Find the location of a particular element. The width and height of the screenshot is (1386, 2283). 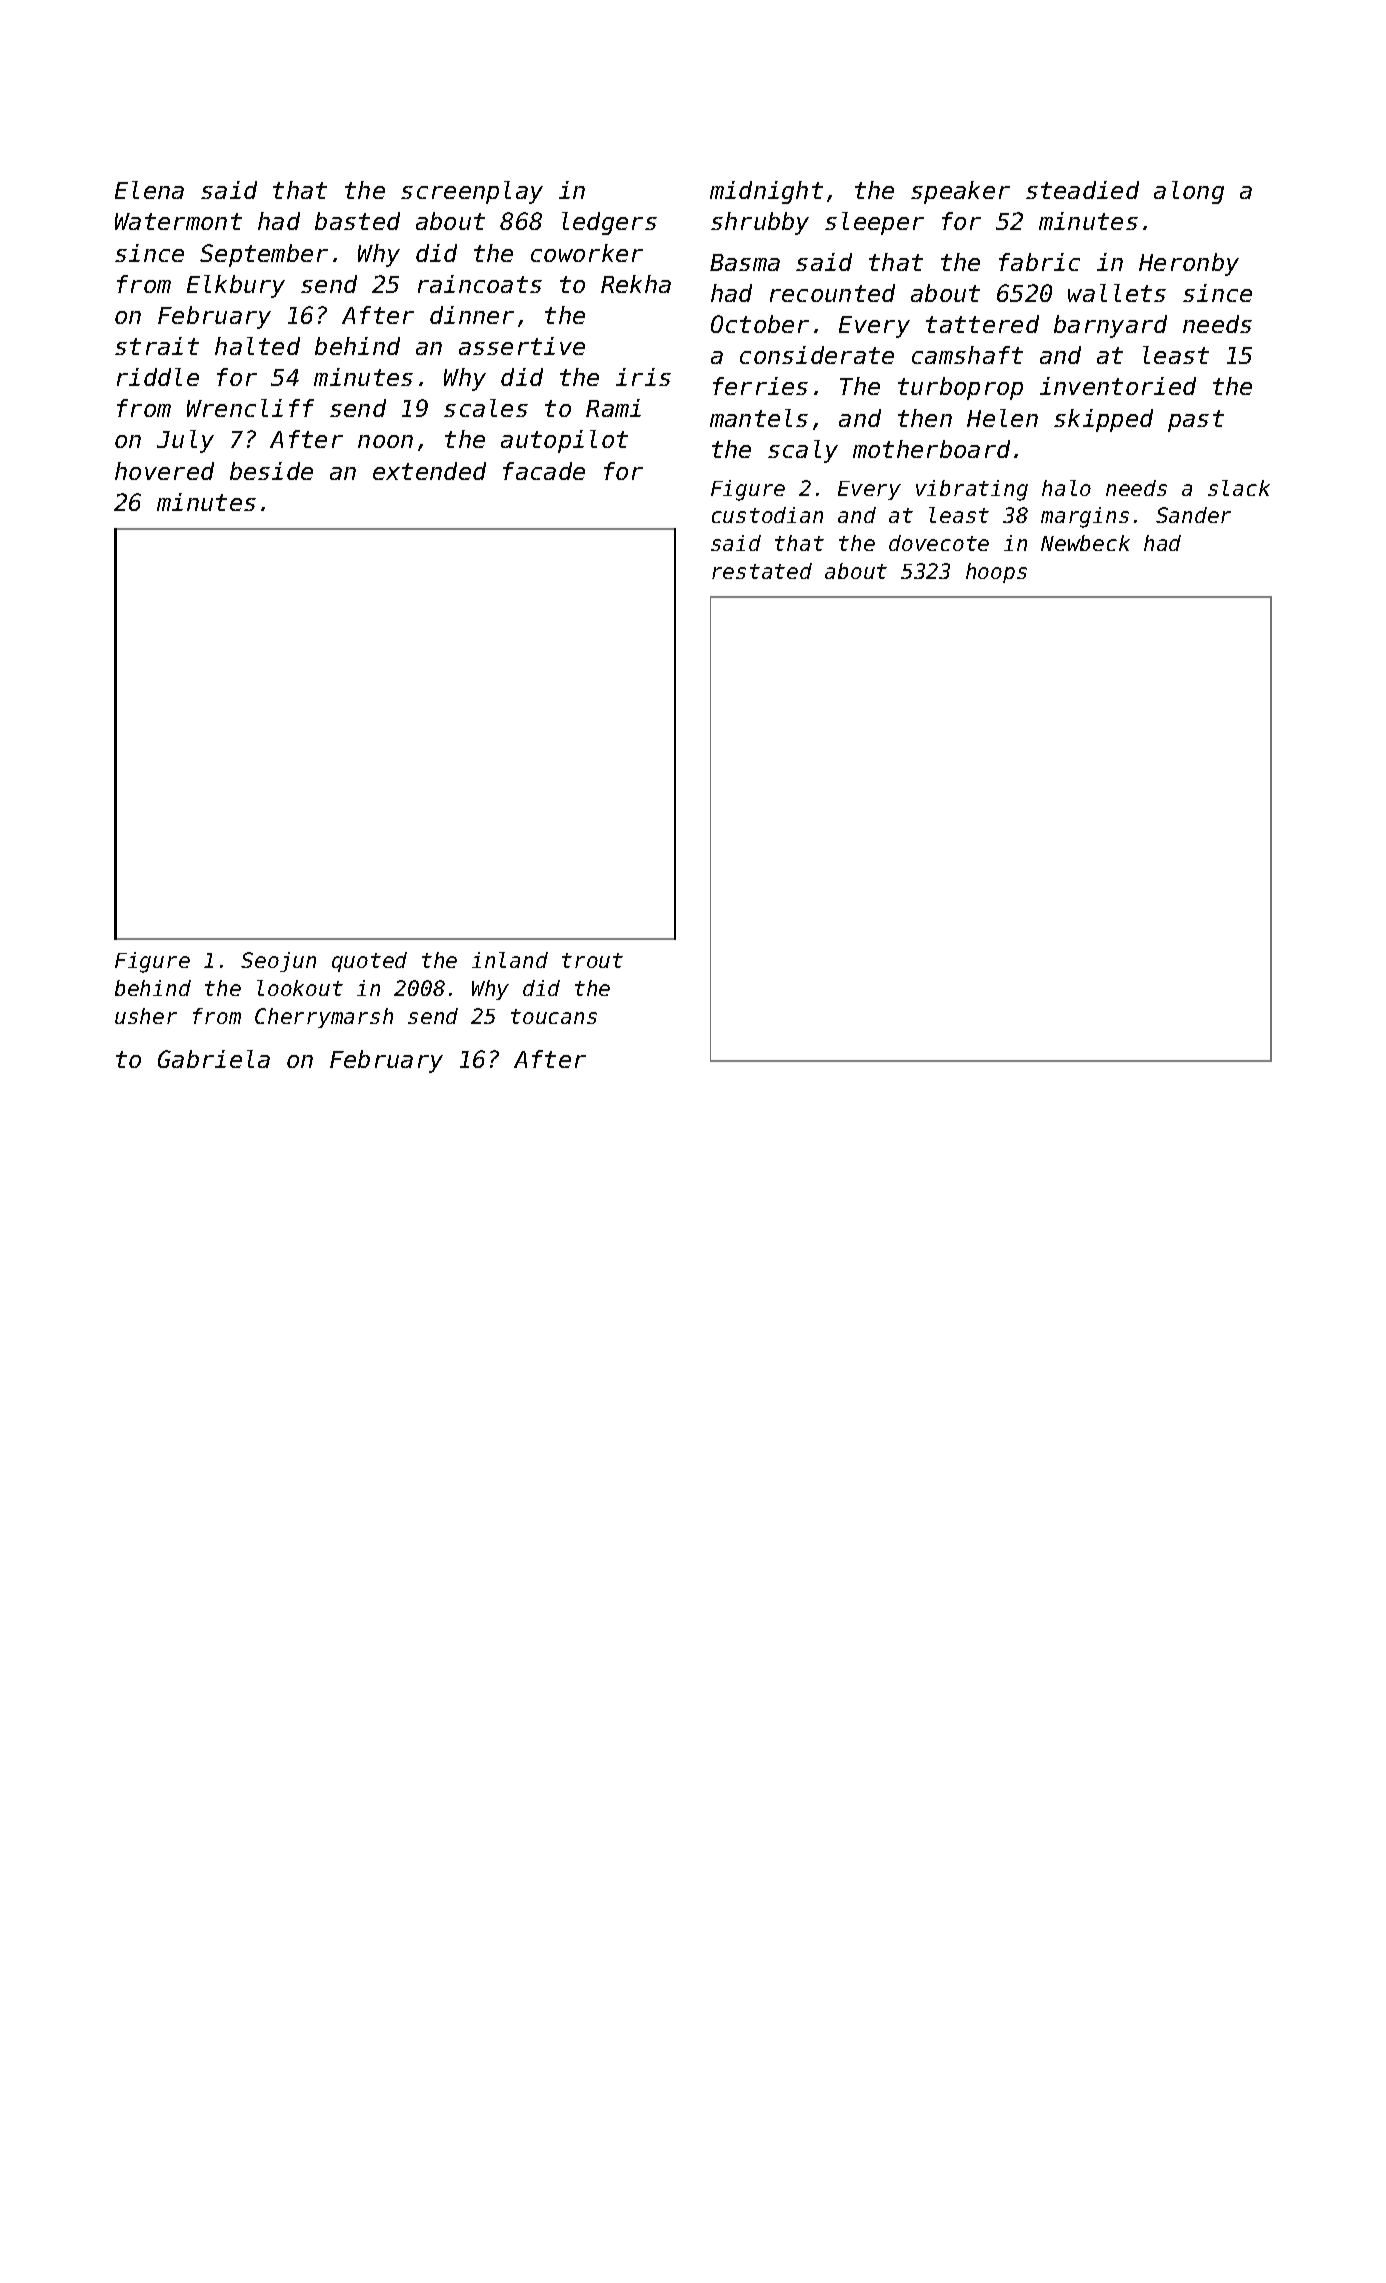

restated is located at coordinates (762, 571).
